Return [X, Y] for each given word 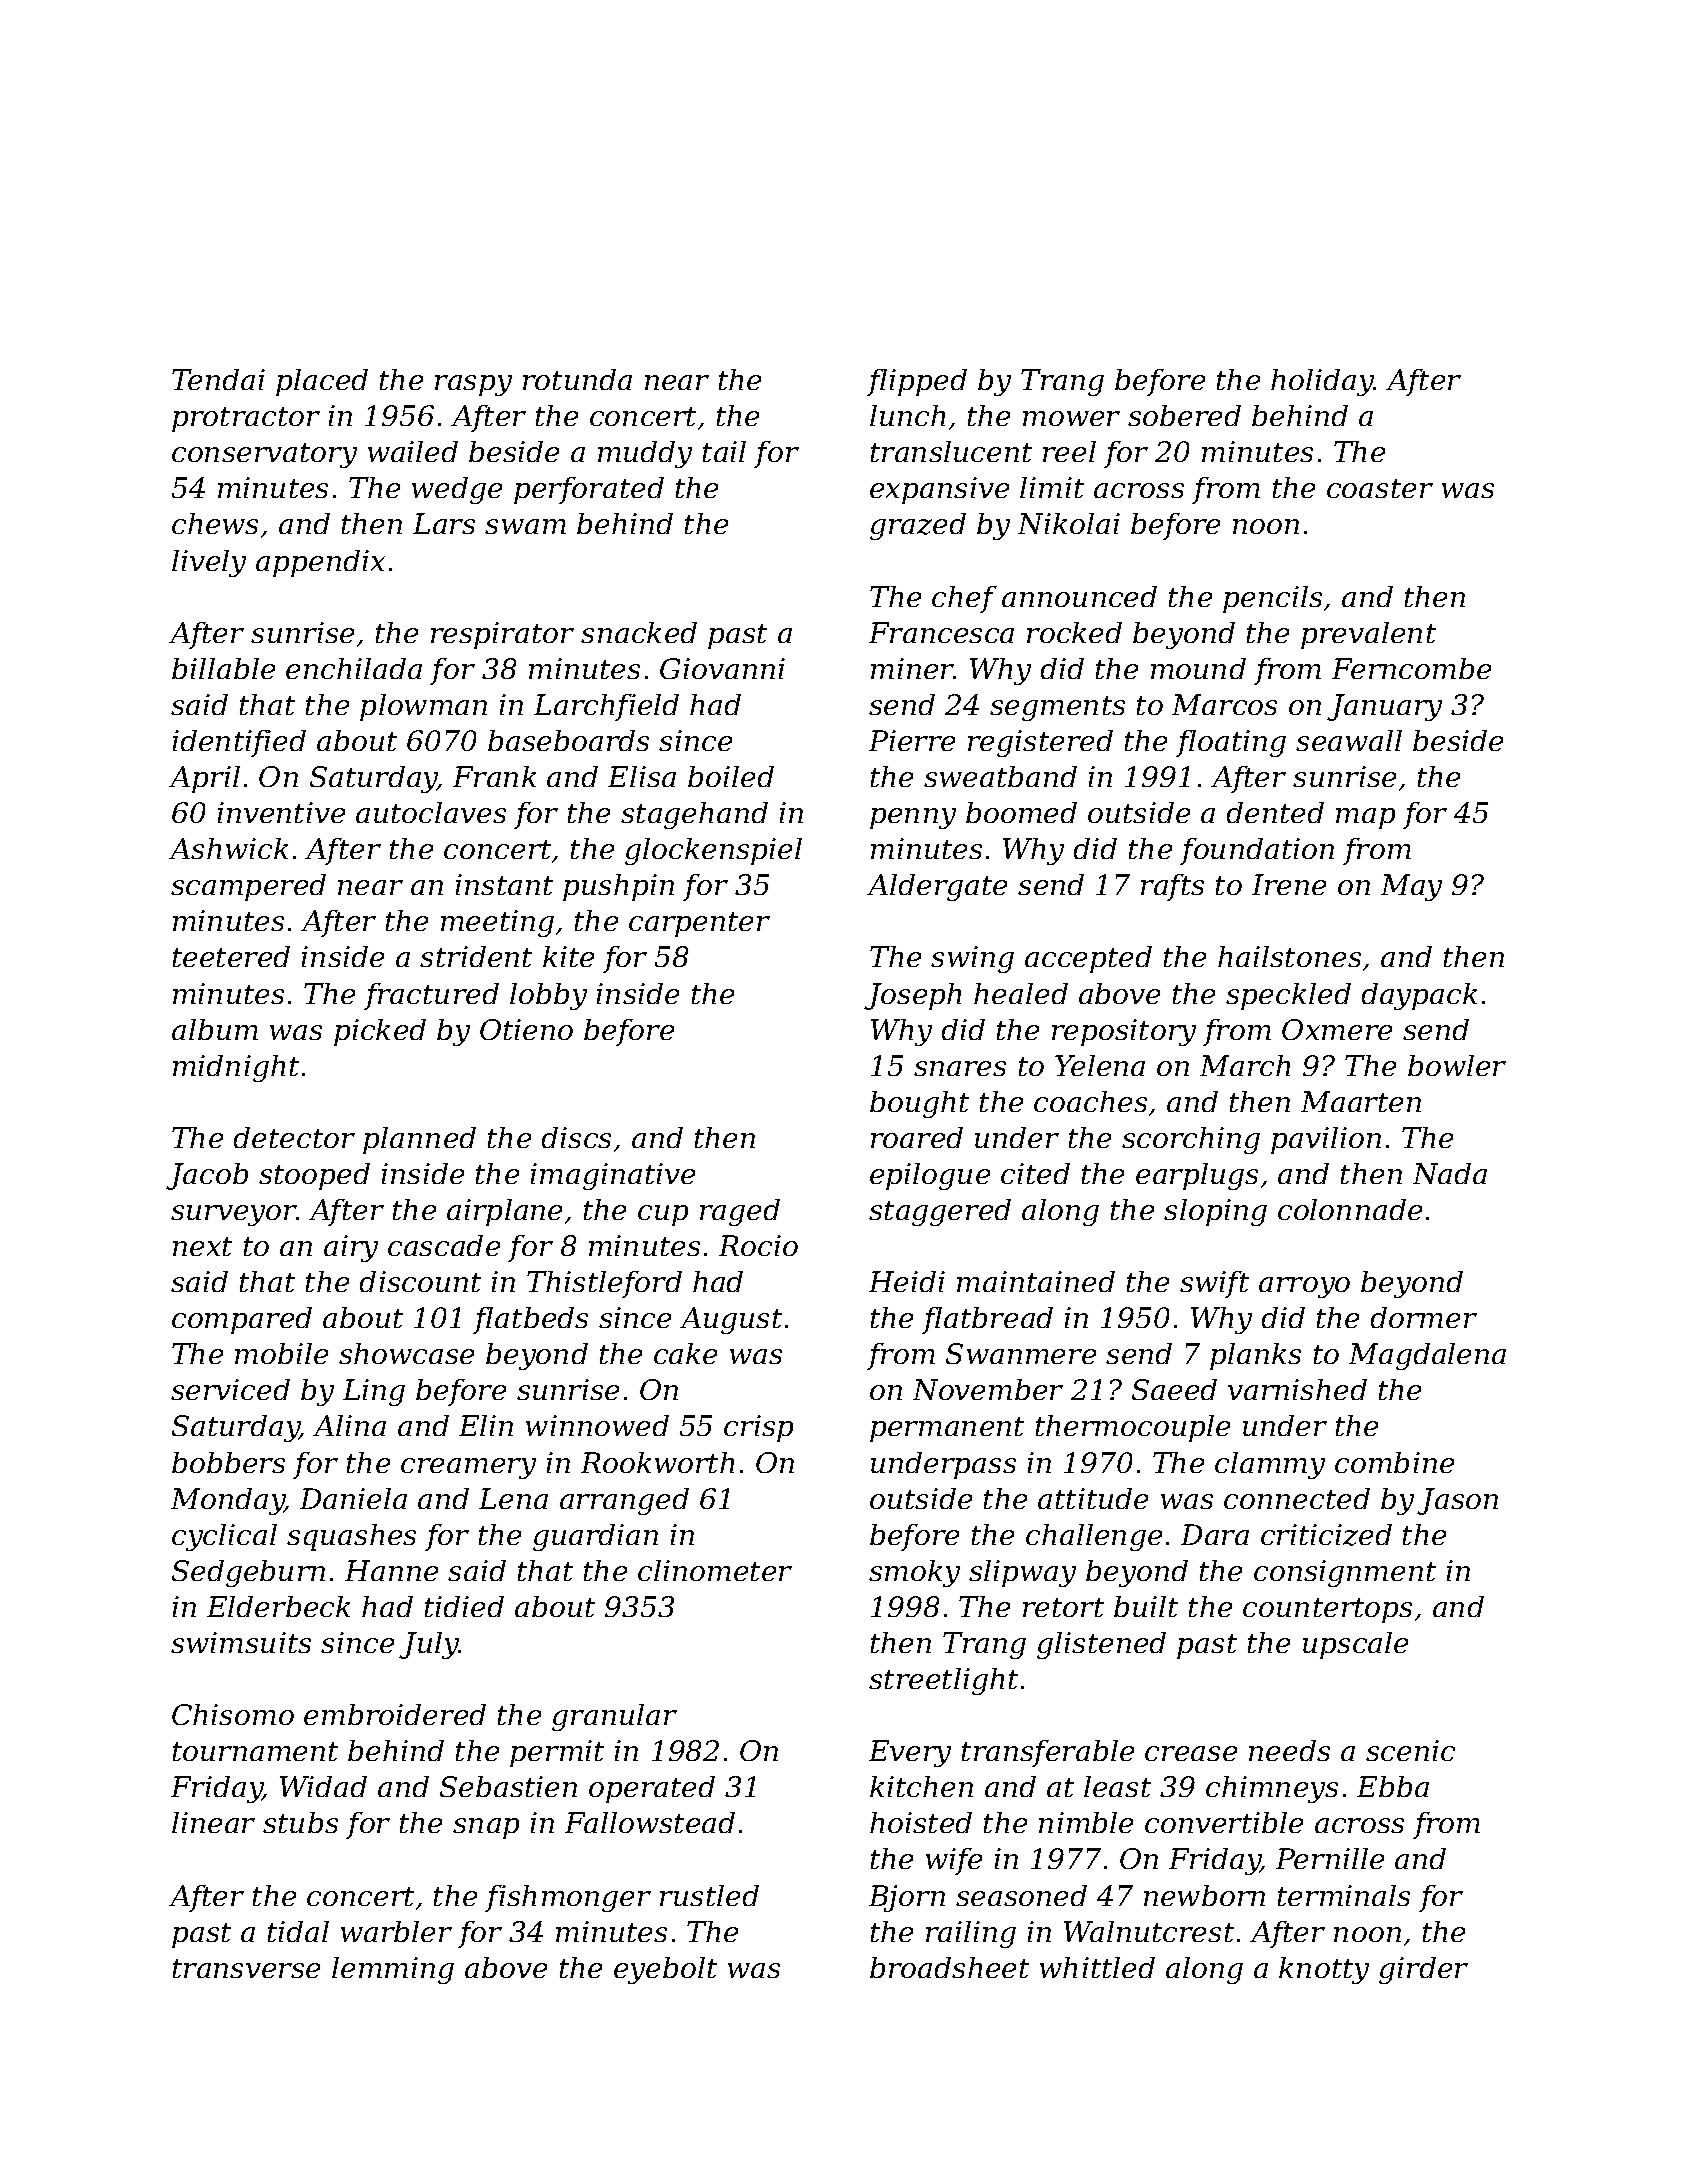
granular [614, 1717]
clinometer [715, 1570]
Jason [1457, 1501]
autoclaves [431, 812]
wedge [457, 490]
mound [1198, 668]
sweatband [1000, 776]
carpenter [699, 924]
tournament [255, 1751]
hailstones [1289, 956]
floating [1231, 743]
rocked [1074, 632]
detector [294, 1137]
